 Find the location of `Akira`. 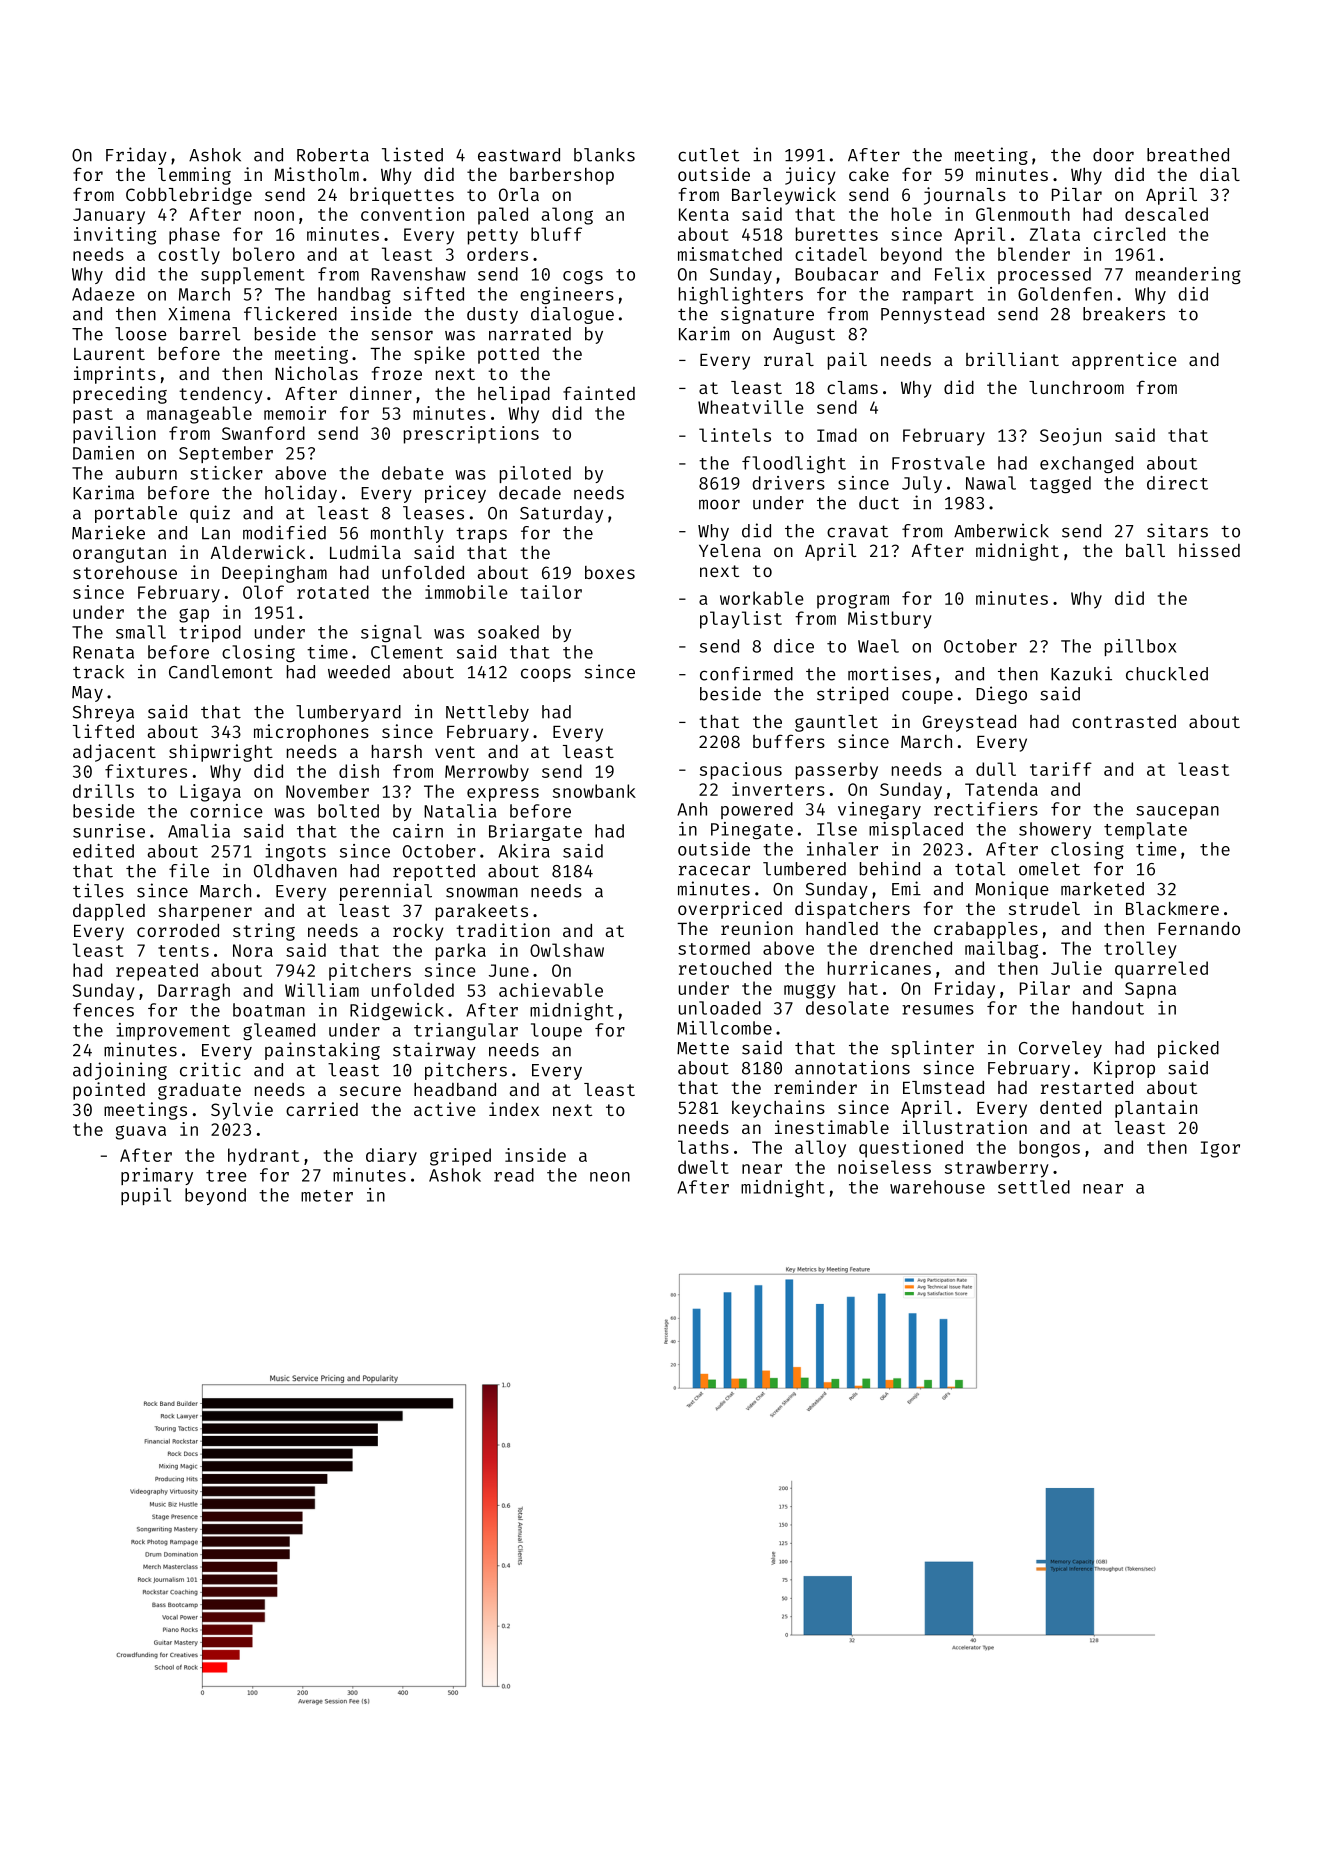

Akira is located at coordinates (524, 851).
